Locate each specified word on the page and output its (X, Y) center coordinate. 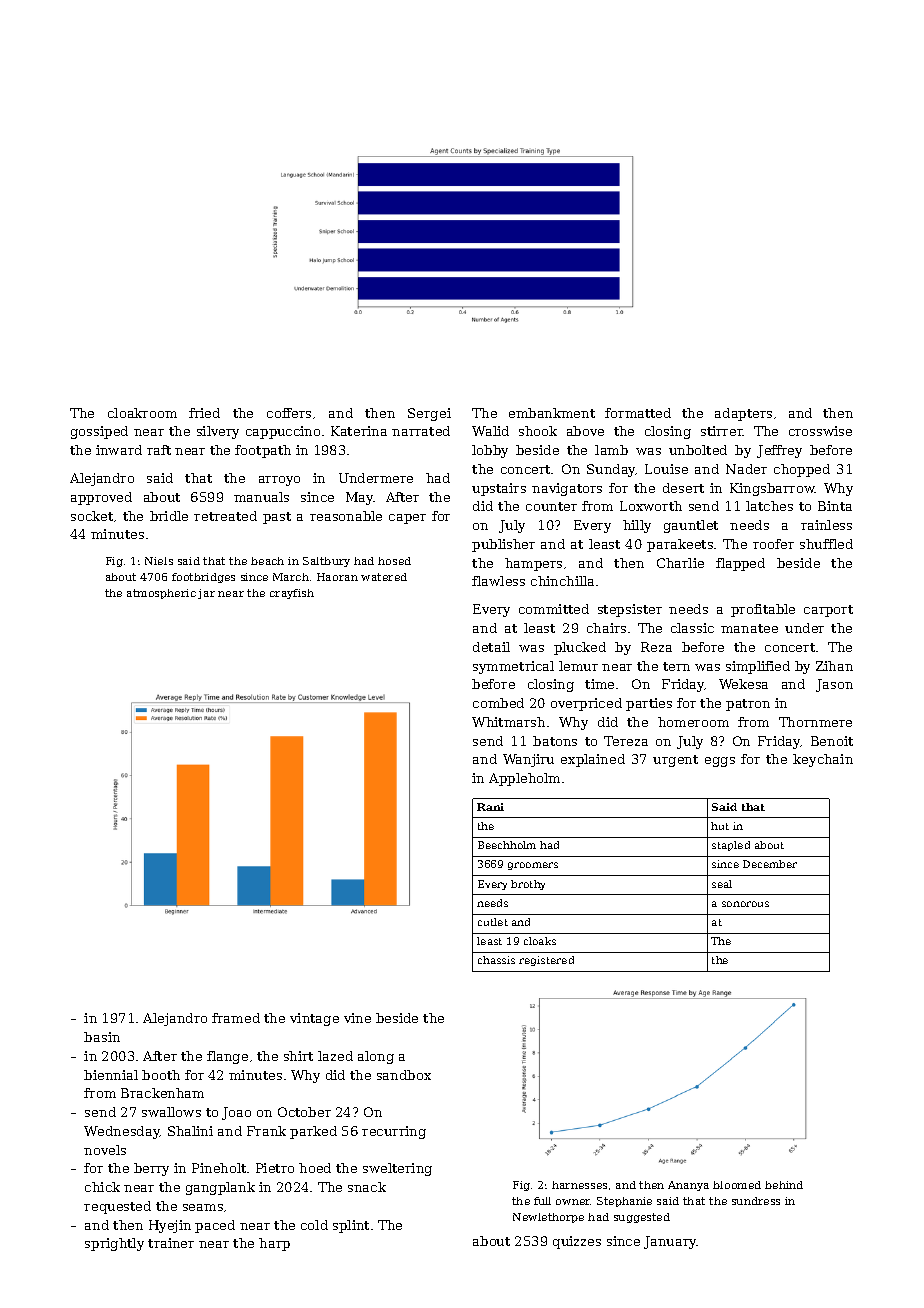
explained (593, 760)
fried (204, 413)
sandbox (404, 1075)
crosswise (820, 431)
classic (692, 628)
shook (538, 431)
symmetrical (513, 667)
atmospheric (161, 594)
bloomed (737, 1185)
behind (784, 1185)
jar (206, 594)
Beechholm (507, 845)
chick (102, 1187)
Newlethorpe (548, 1218)
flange (227, 1057)
